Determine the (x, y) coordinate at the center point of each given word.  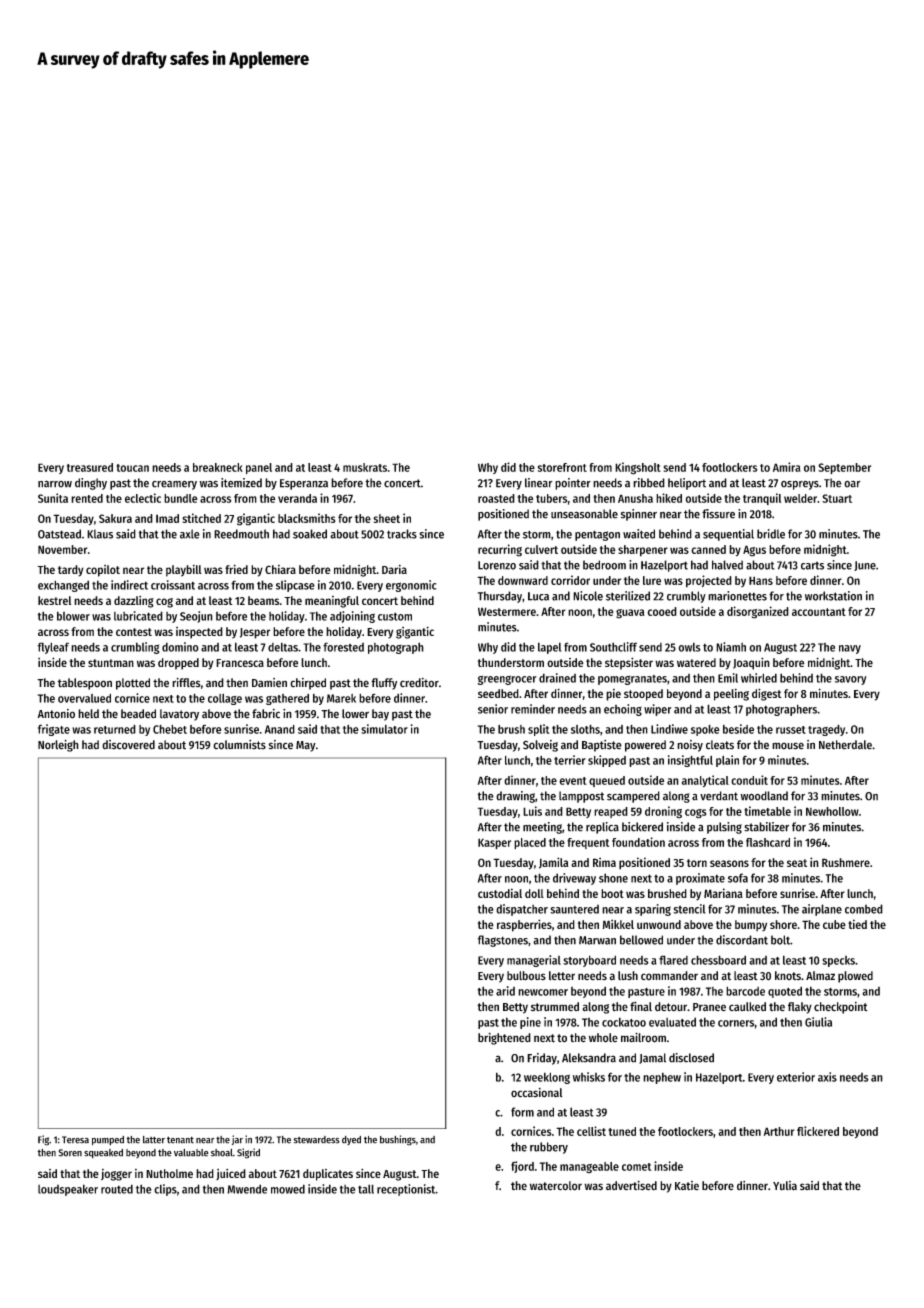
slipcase (295, 586)
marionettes (737, 596)
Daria (394, 569)
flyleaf (53, 648)
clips (165, 1190)
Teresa (75, 1140)
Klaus (100, 534)
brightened (504, 1039)
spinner (639, 515)
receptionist (406, 1190)
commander (669, 975)
